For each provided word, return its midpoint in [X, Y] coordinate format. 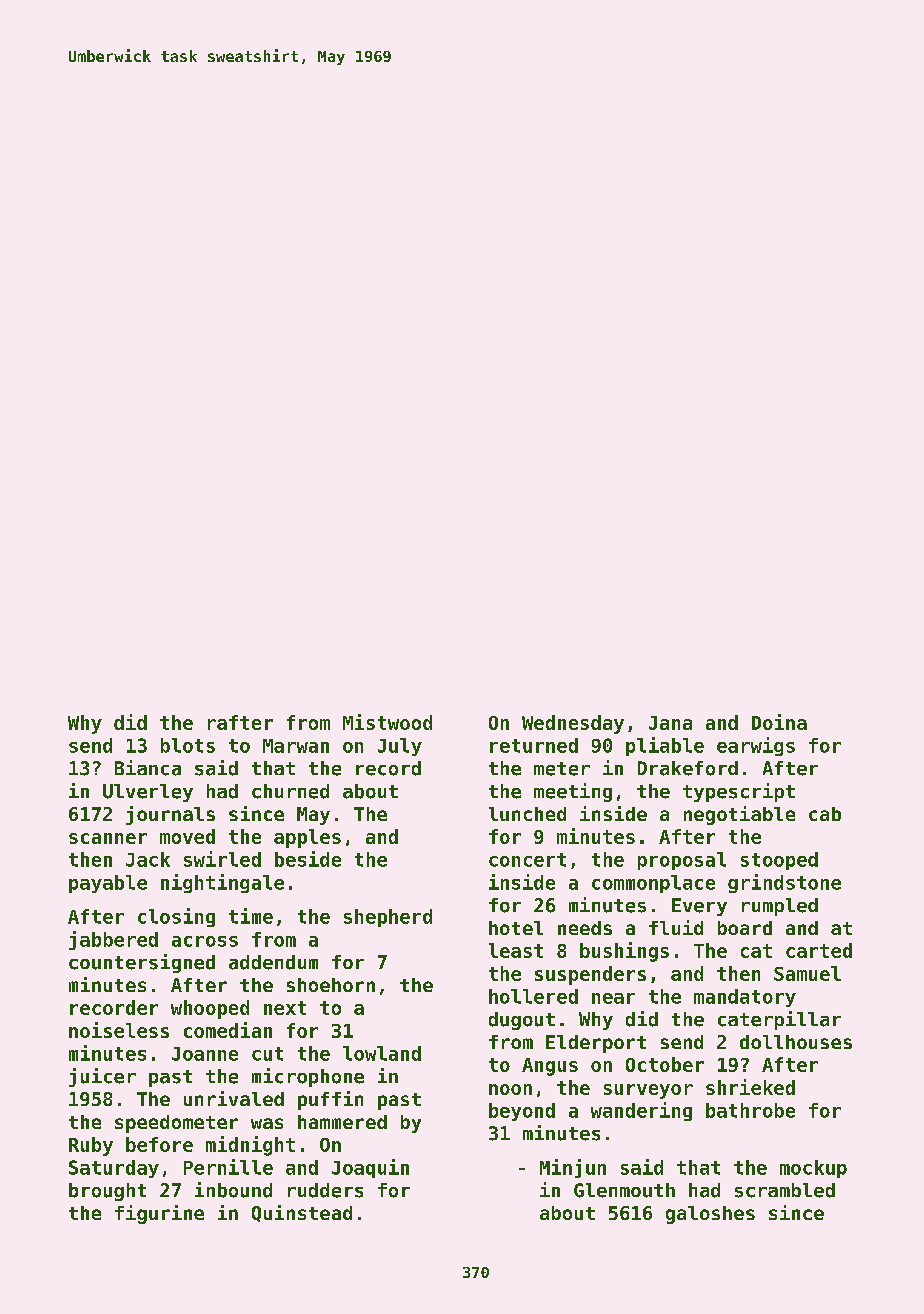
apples [307, 838]
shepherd [388, 918]
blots [188, 745]
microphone [308, 1077]
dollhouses [796, 1042]
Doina [779, 722]
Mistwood [387, 722]
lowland [382, 1053]
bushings [624, 952]
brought [107, 1192]
